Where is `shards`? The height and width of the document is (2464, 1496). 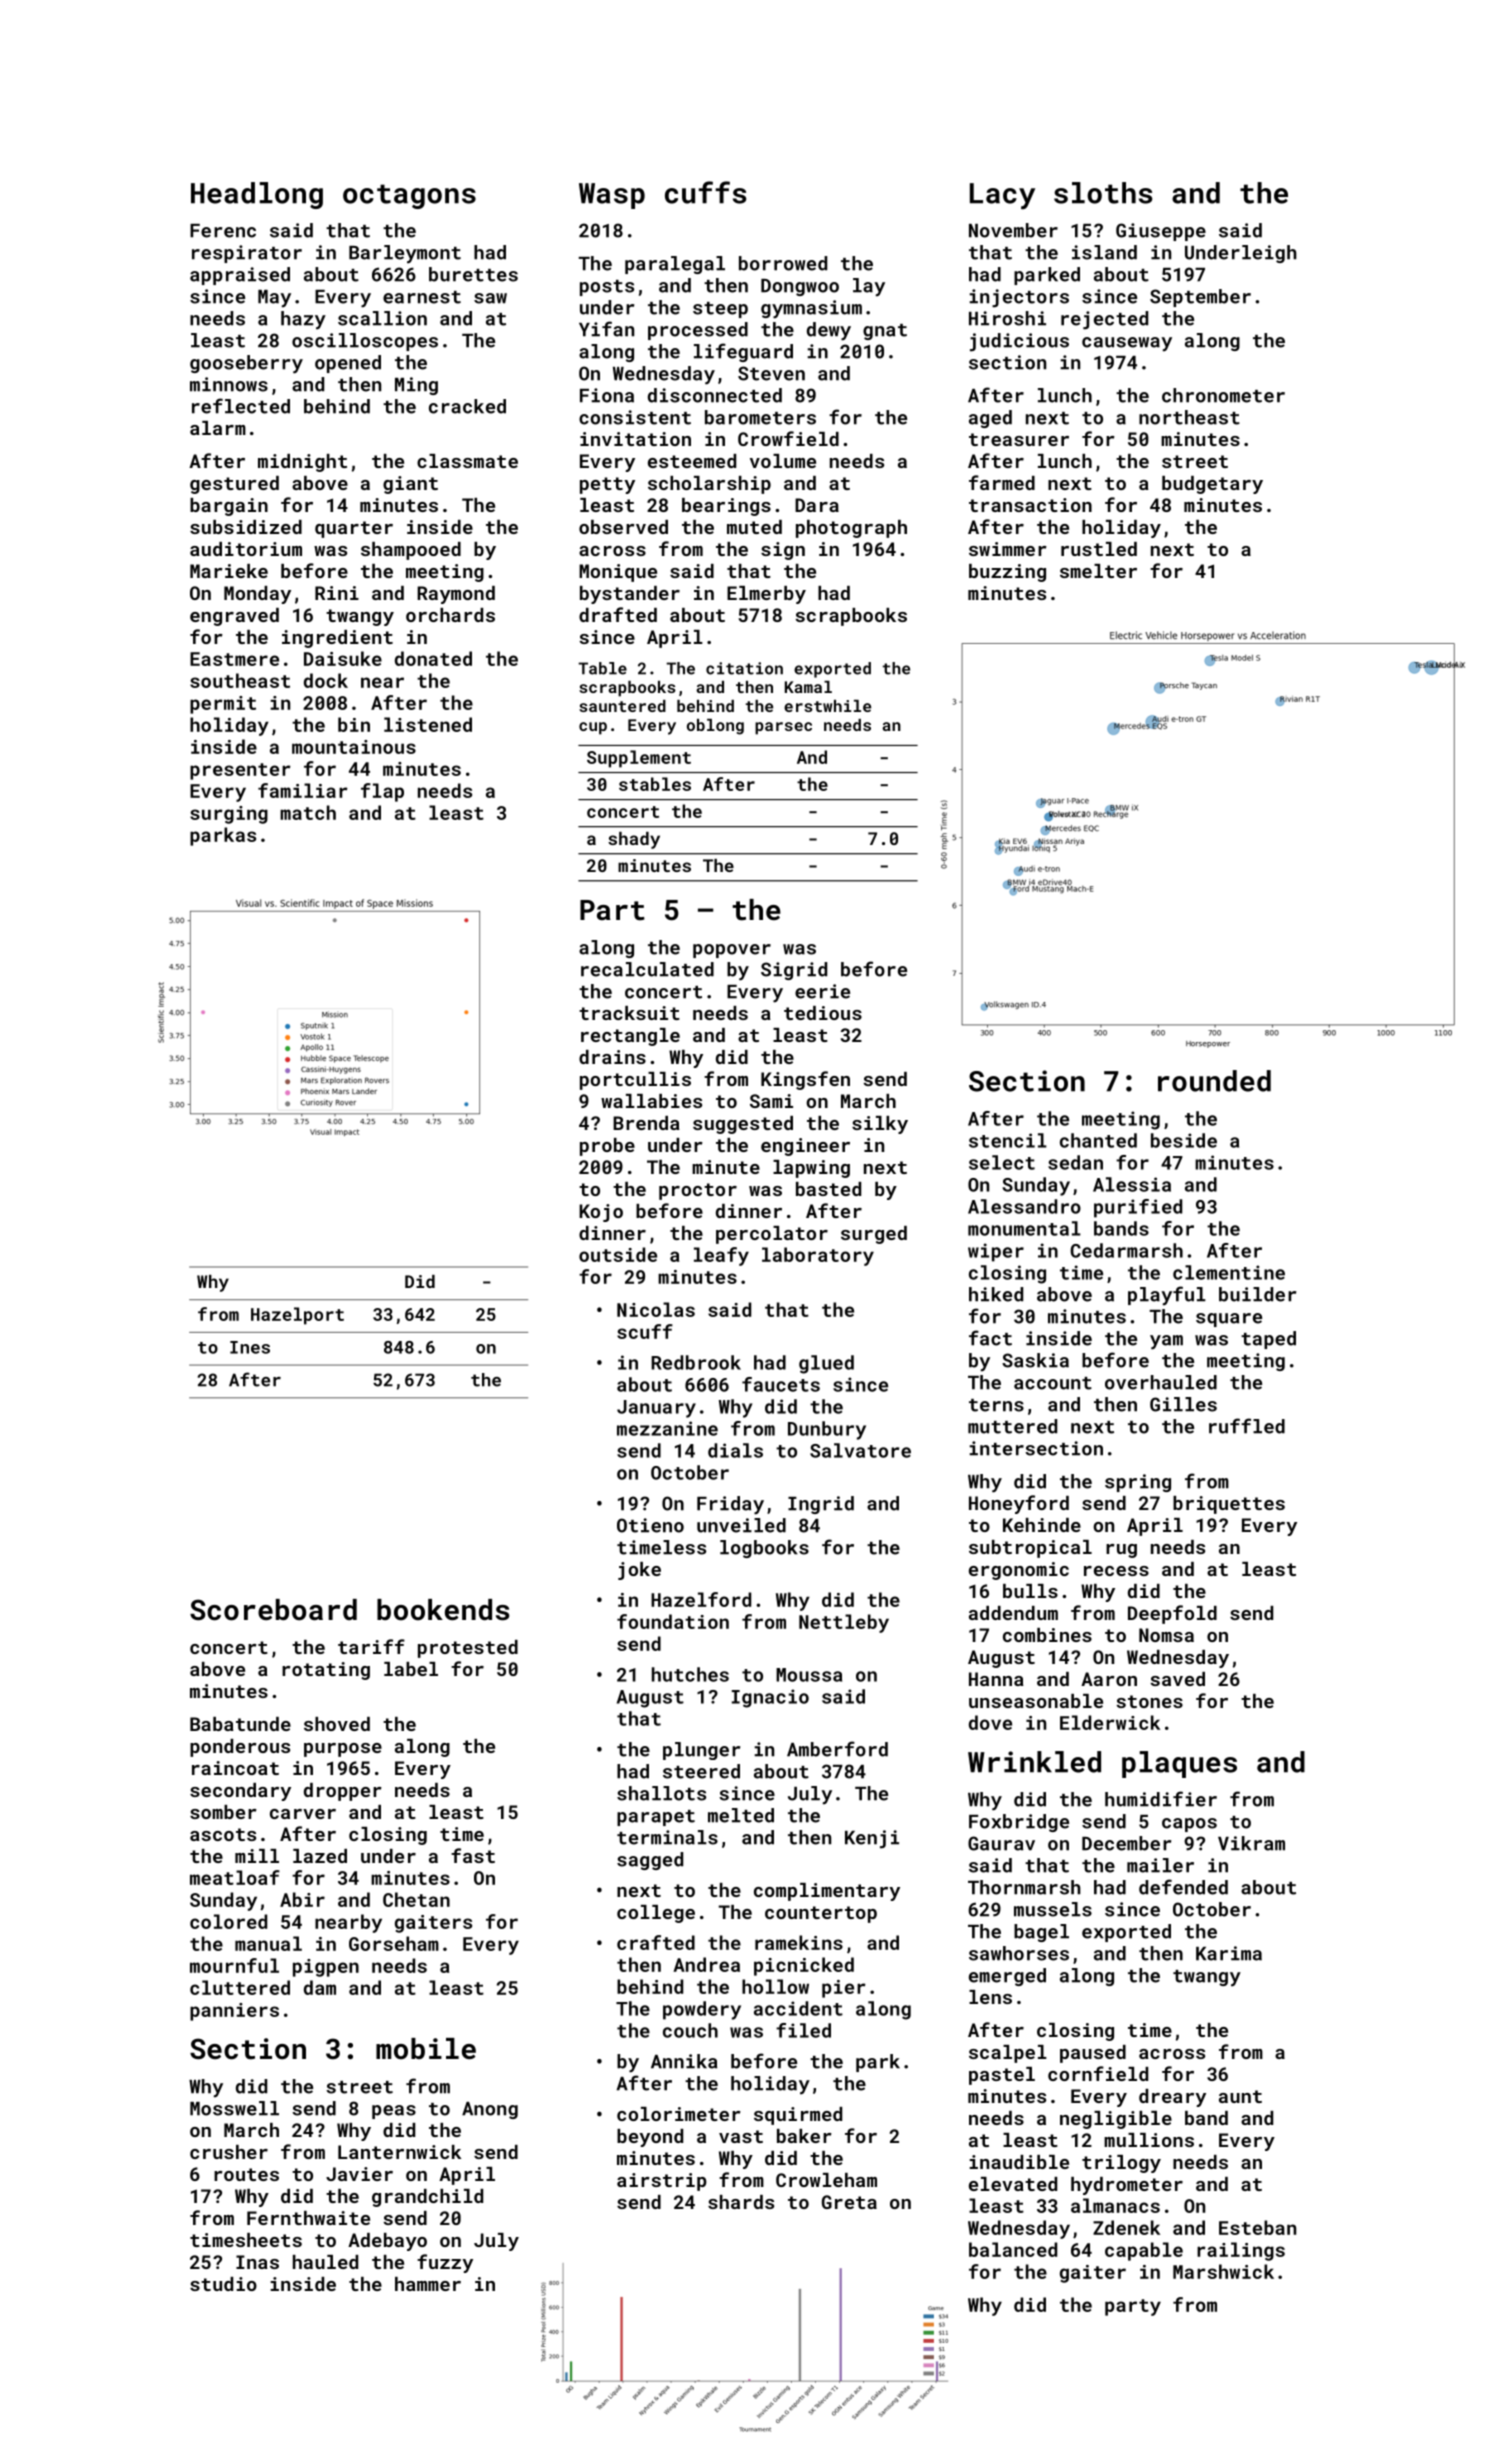
shards is located at coordinates (741, 2202).
